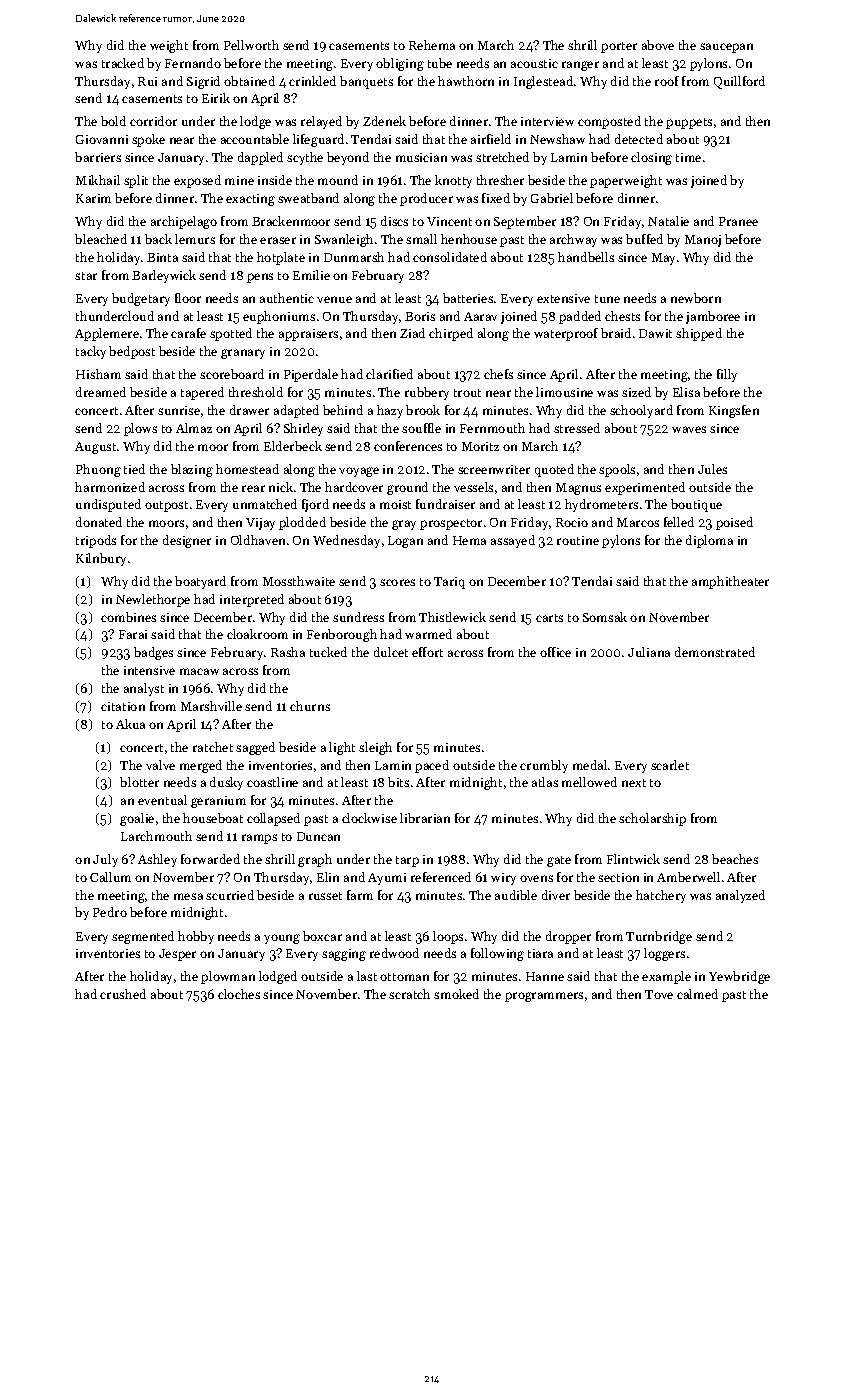 This image has width=849, height=1400. Describe the element at coordinates (699, 334) in the image. I see `shipped` at that location.
